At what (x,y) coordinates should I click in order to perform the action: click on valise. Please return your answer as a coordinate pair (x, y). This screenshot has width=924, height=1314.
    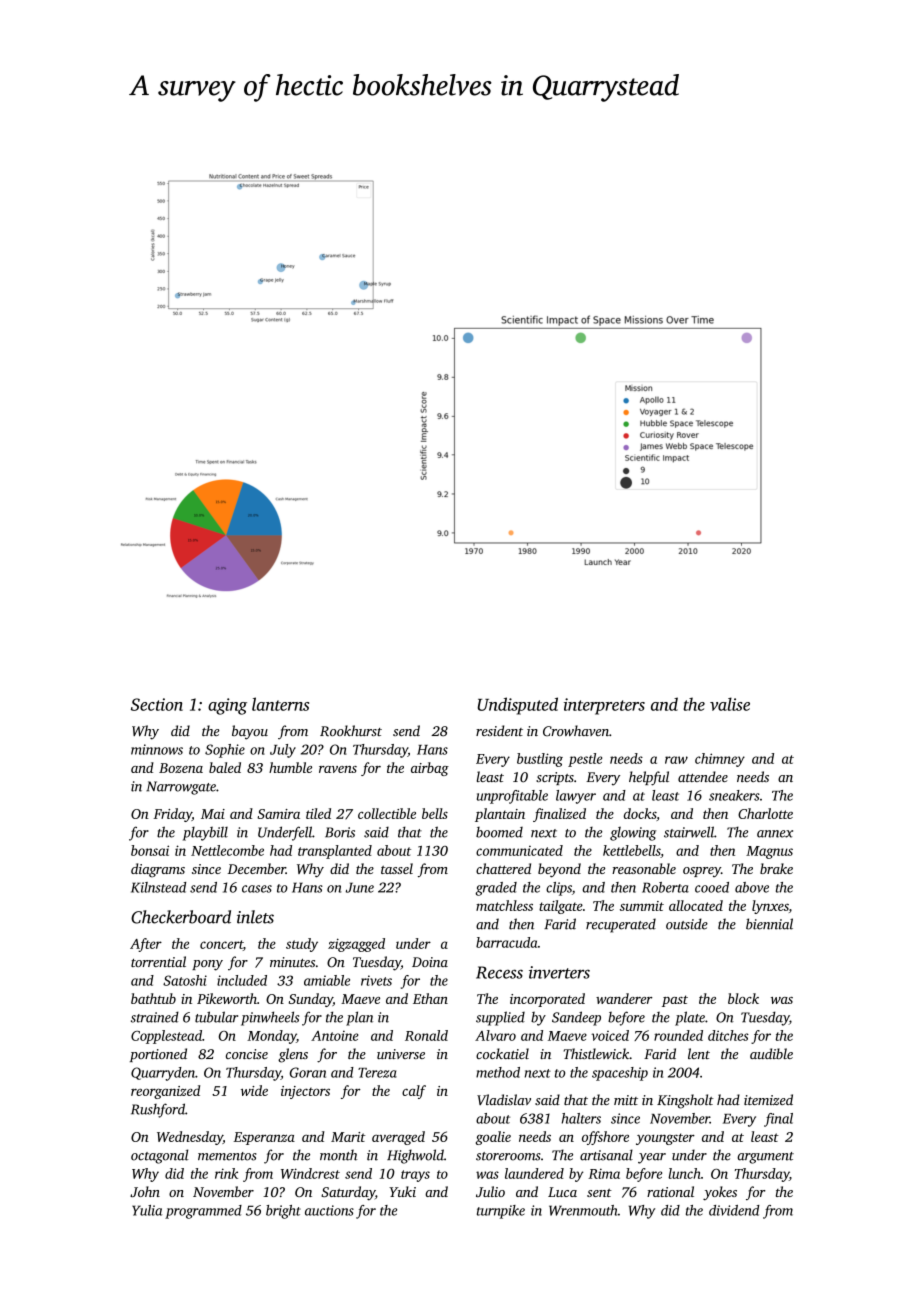
    Looking at the image, I should click on (730, 704).
